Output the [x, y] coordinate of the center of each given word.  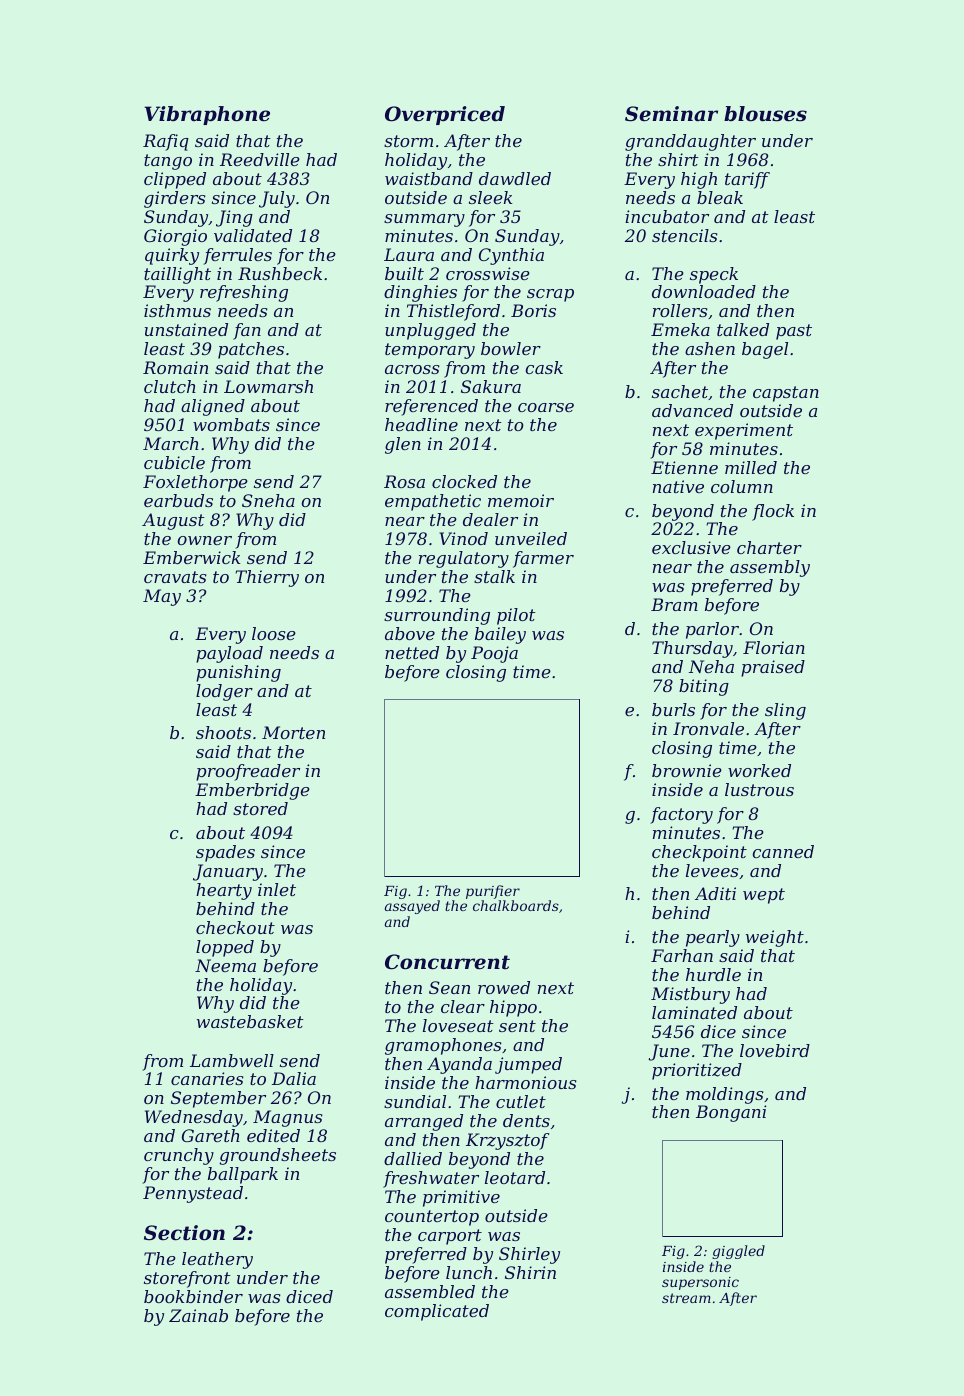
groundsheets [277, 1156]
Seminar [671, 114]
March [171, 443]
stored [260, 808]
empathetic [433, 502]
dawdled [515, 178]
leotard [515, 1177]
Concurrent [447, 962]
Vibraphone [207, 115]
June [669, 1052]
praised [773, 668]
